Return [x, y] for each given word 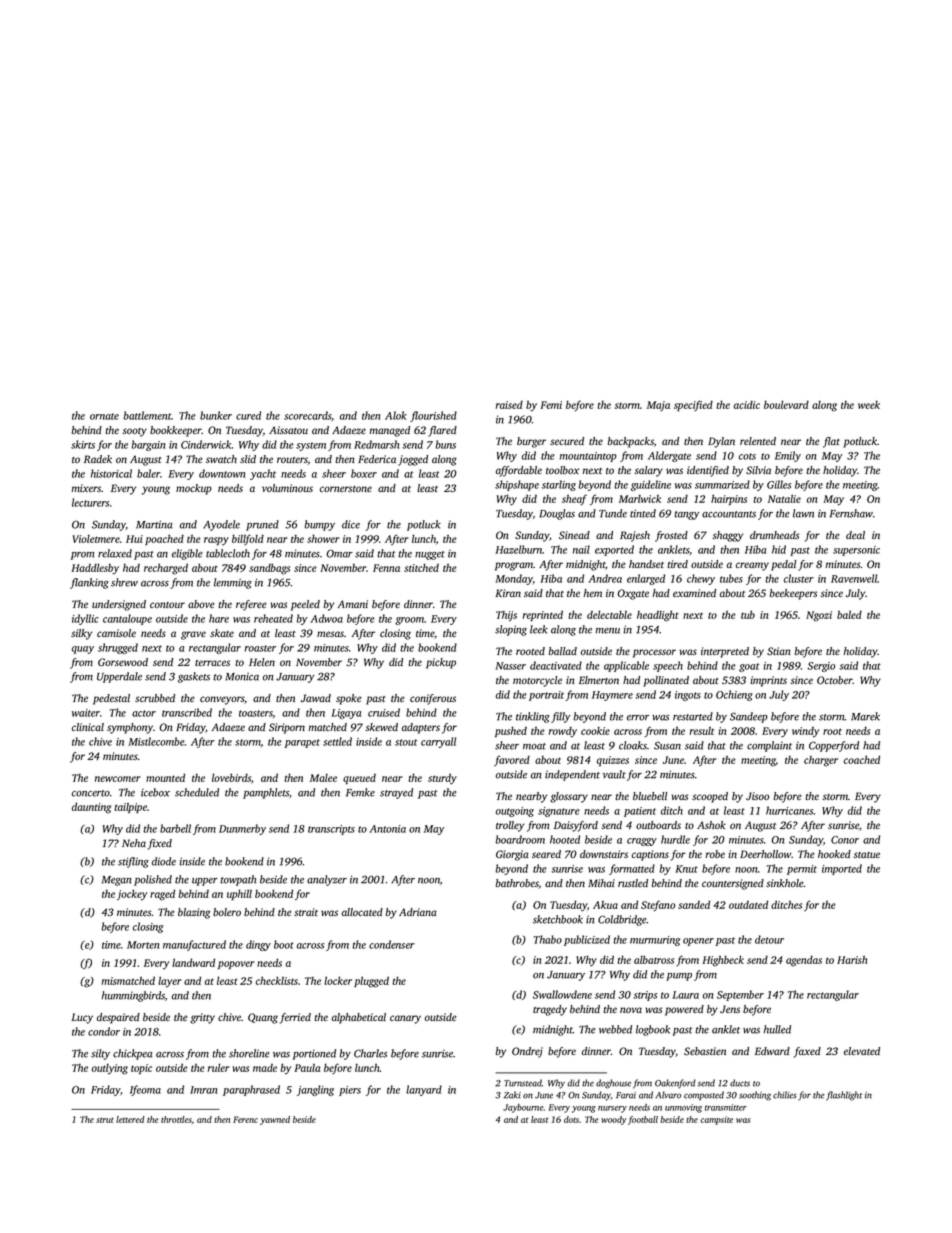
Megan [116, 881]
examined [694, 593]
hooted [565, 839]
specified [693, 405]
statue [867, 855]
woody [614, 1120]
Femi [551, 405]
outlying [110, 1069]
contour [167, 605]
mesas [330, 634]
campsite [716, 1120]
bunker [216, 415]
